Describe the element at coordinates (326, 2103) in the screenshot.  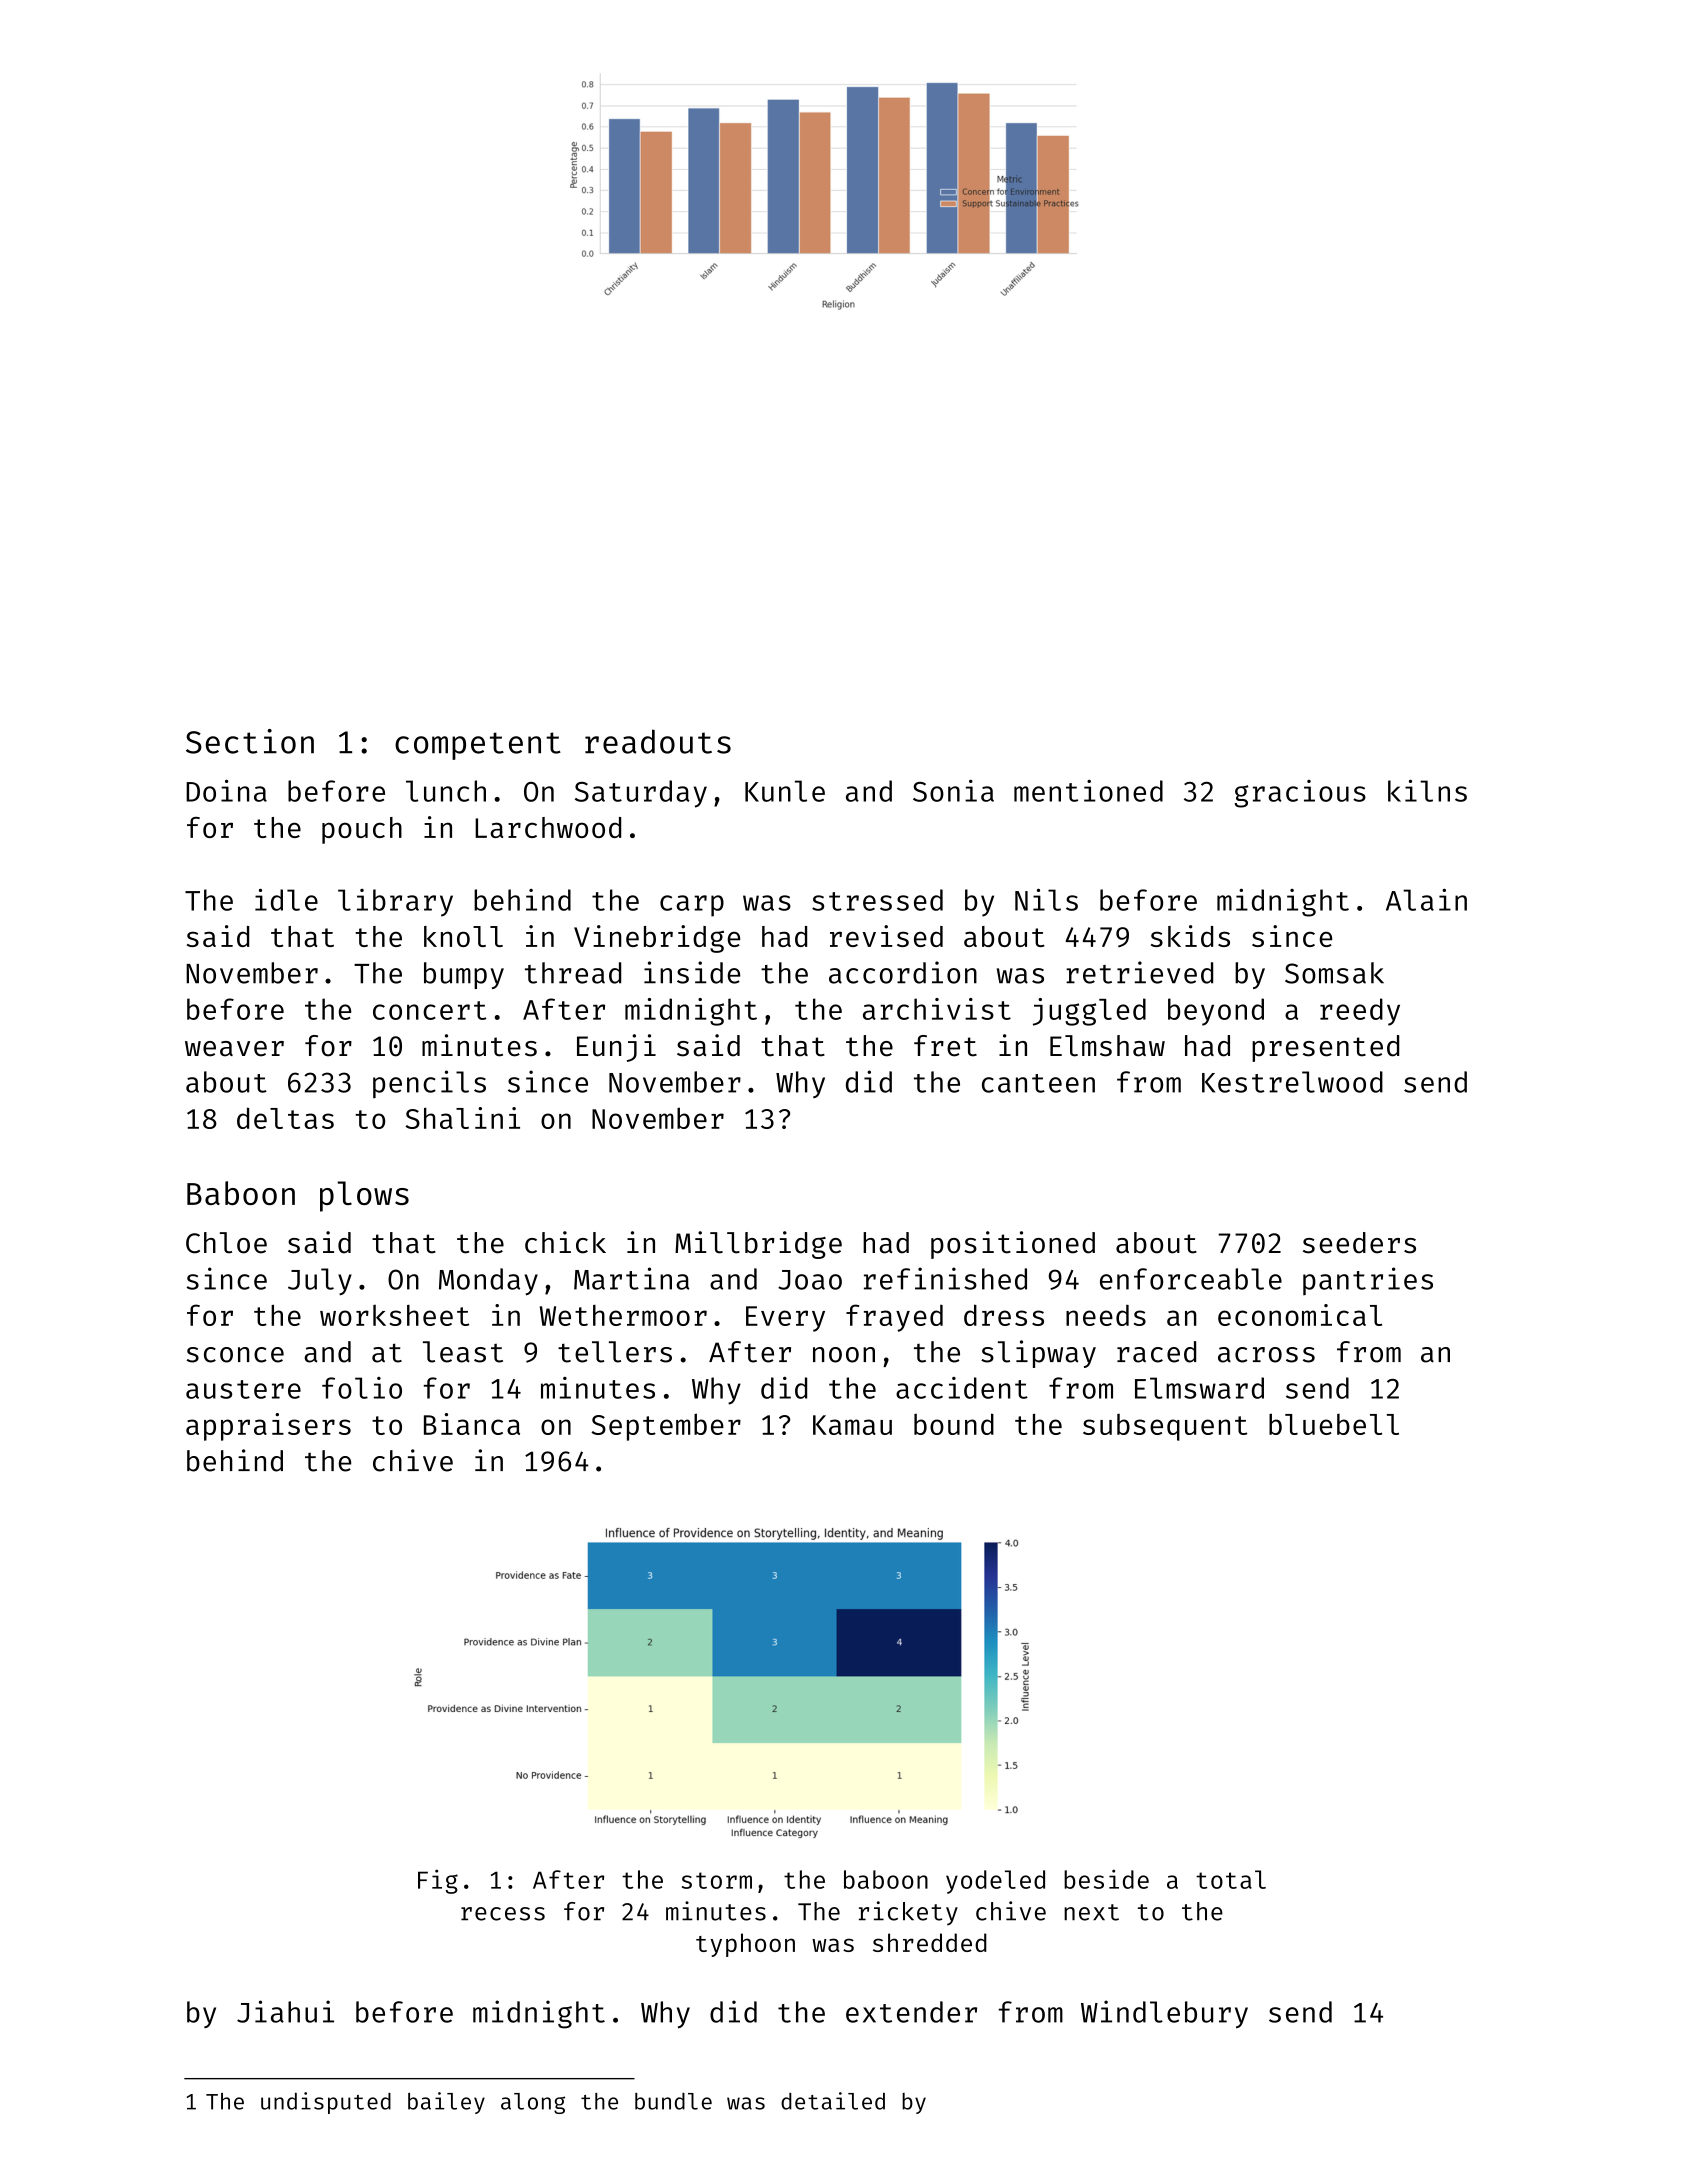
I see `undisputed` at that location.
